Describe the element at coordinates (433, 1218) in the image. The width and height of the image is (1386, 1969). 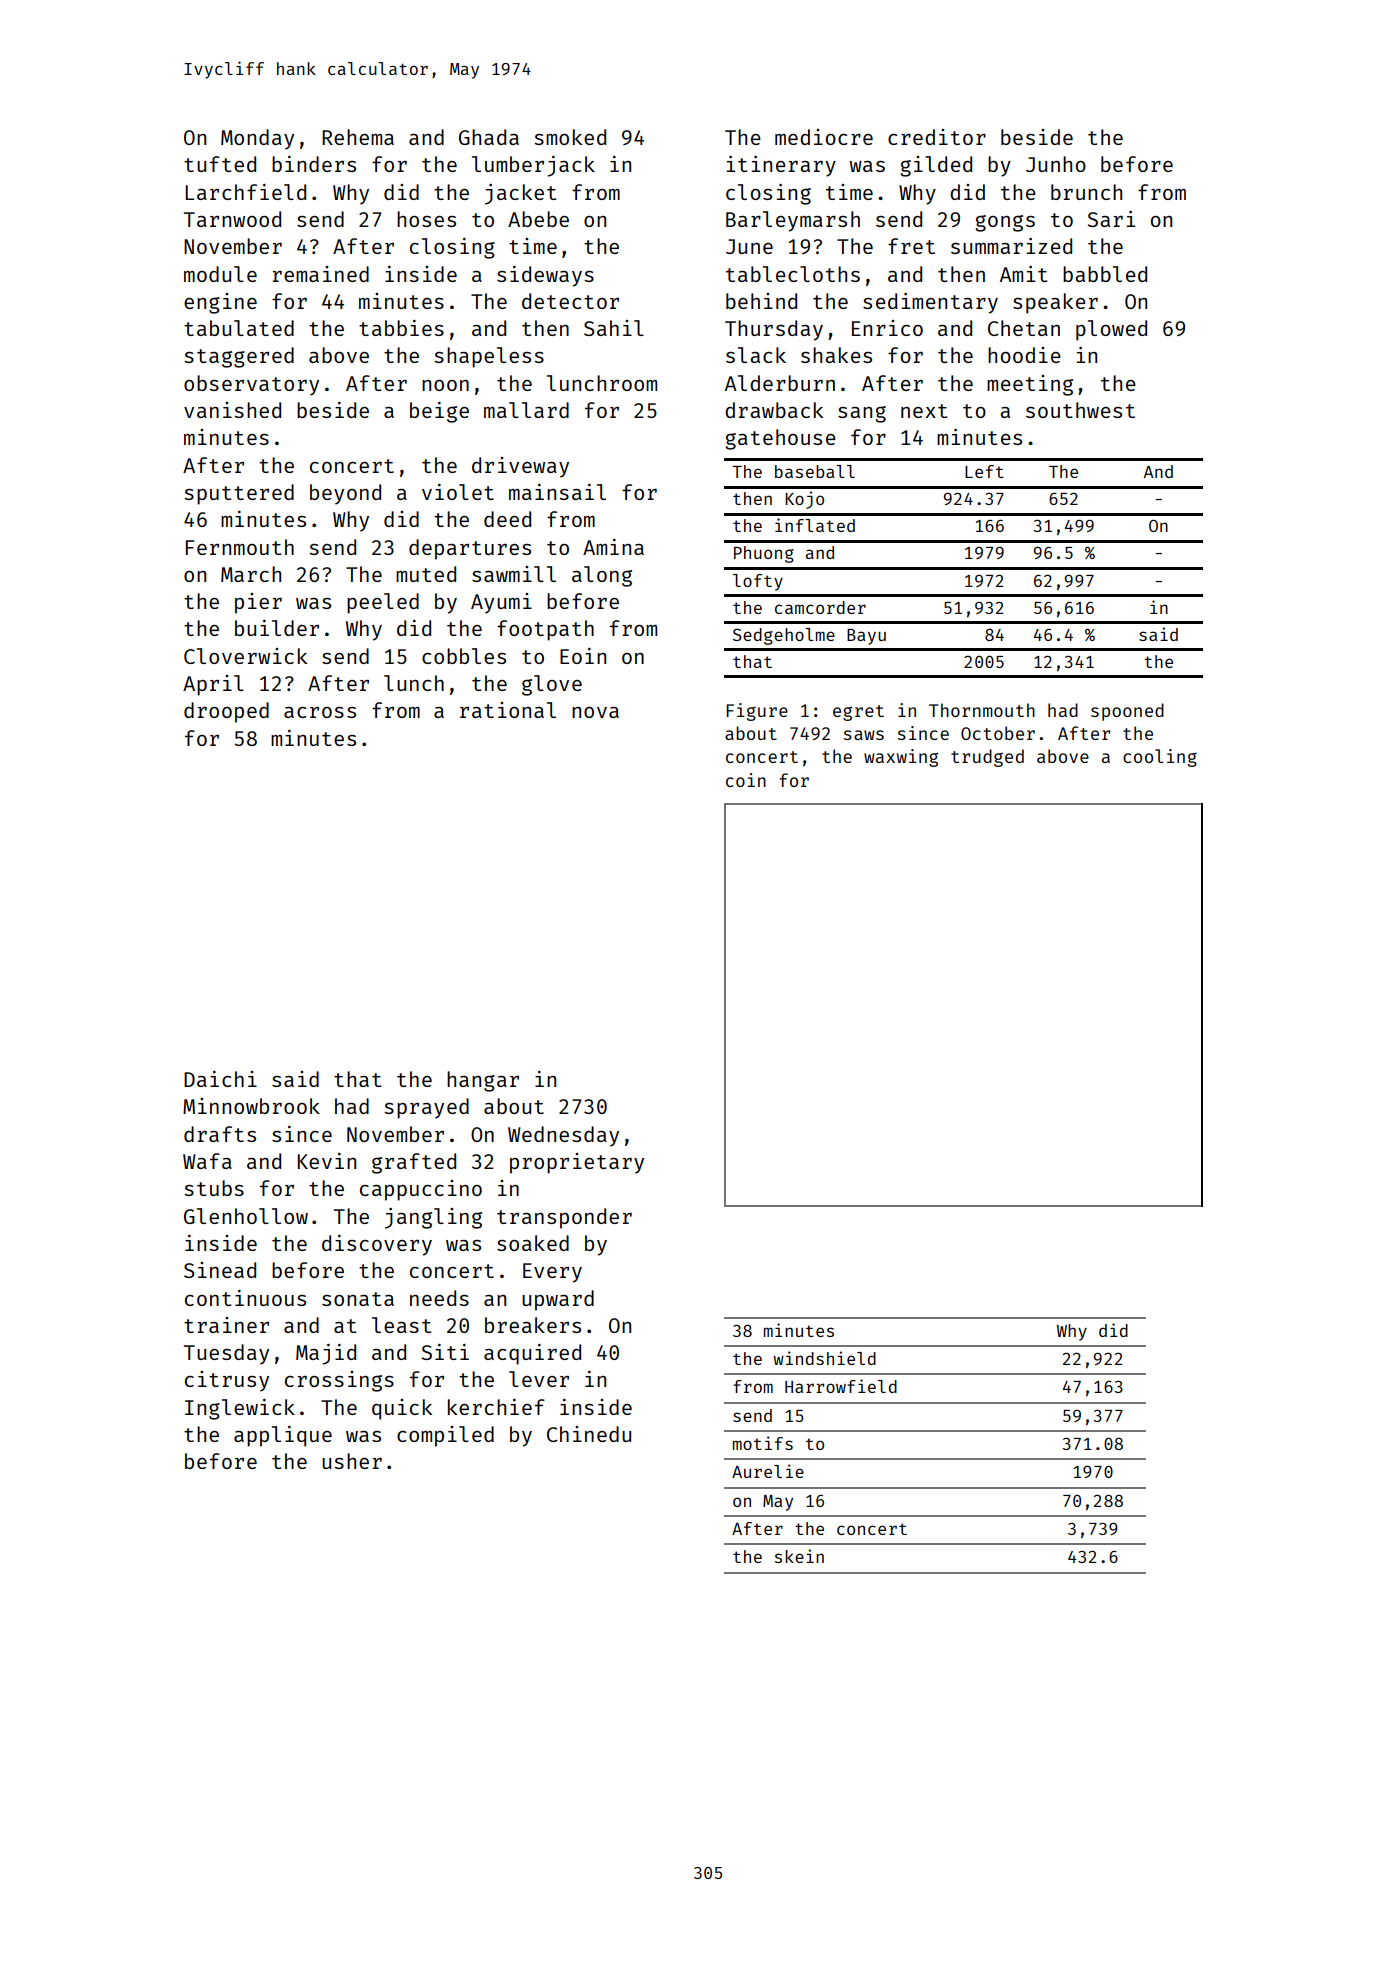
I see `jangling` at that location.
